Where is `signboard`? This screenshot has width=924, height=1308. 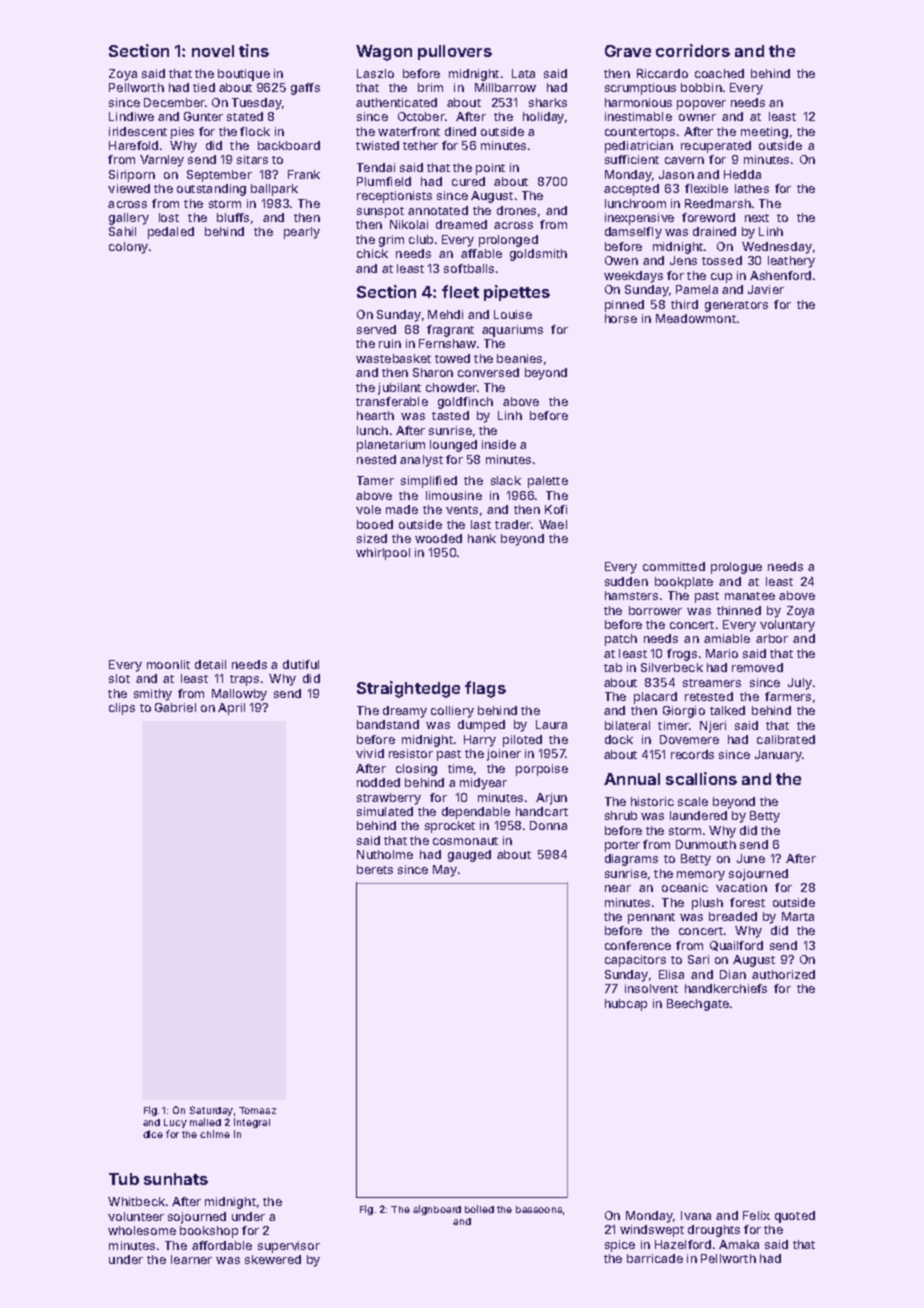 signboard is located at coordinates (437, 1210).
